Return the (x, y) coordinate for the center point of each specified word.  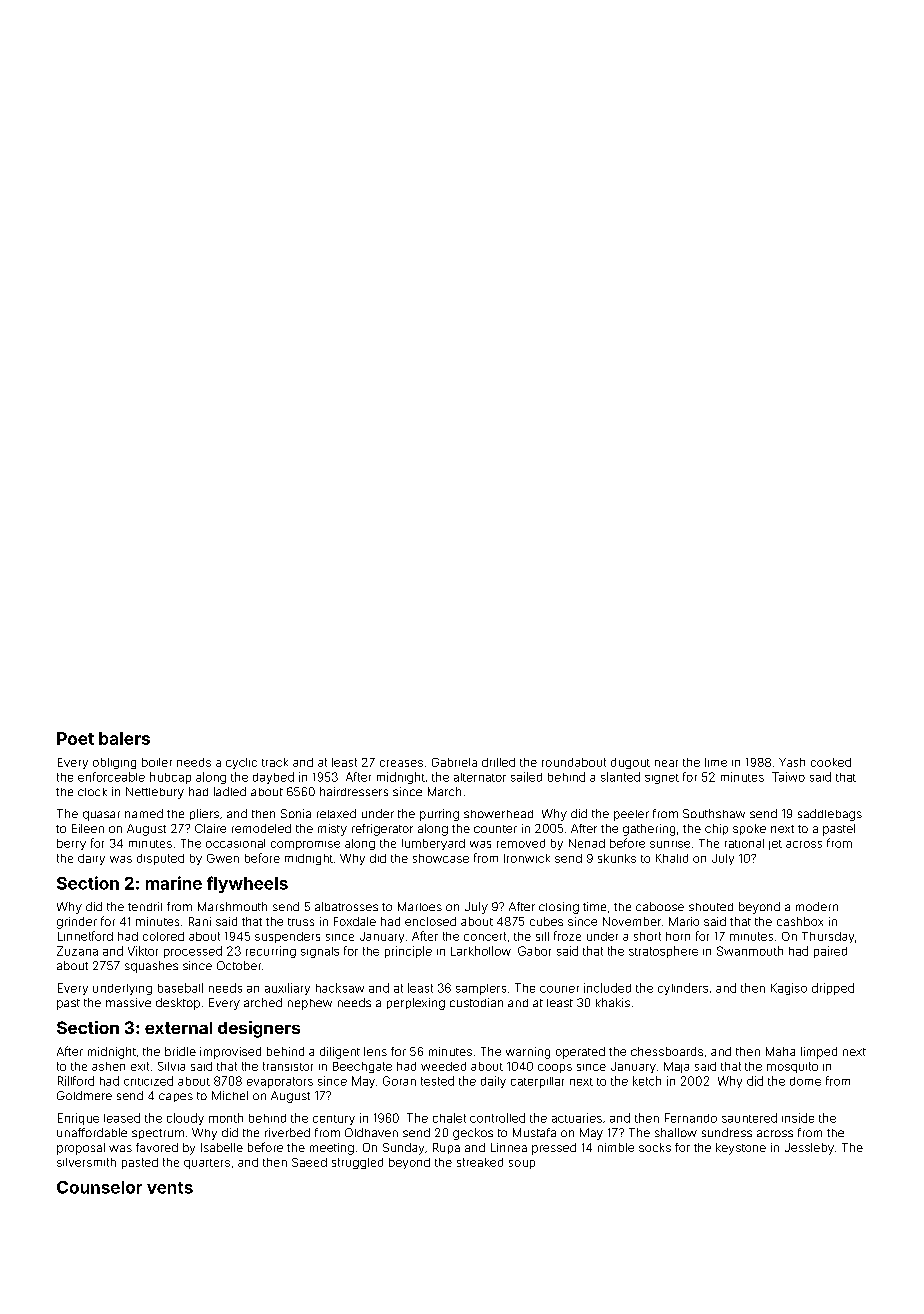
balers (124, 738)
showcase (441, 858)
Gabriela (454, 762)
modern (817, 906)
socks (655, 1147)
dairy (91, 859)
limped (819, 1053)
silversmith (86, 1162)
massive (128, 1002)
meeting (332, 1149)
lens (375, 1051)
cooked (831, 762)
